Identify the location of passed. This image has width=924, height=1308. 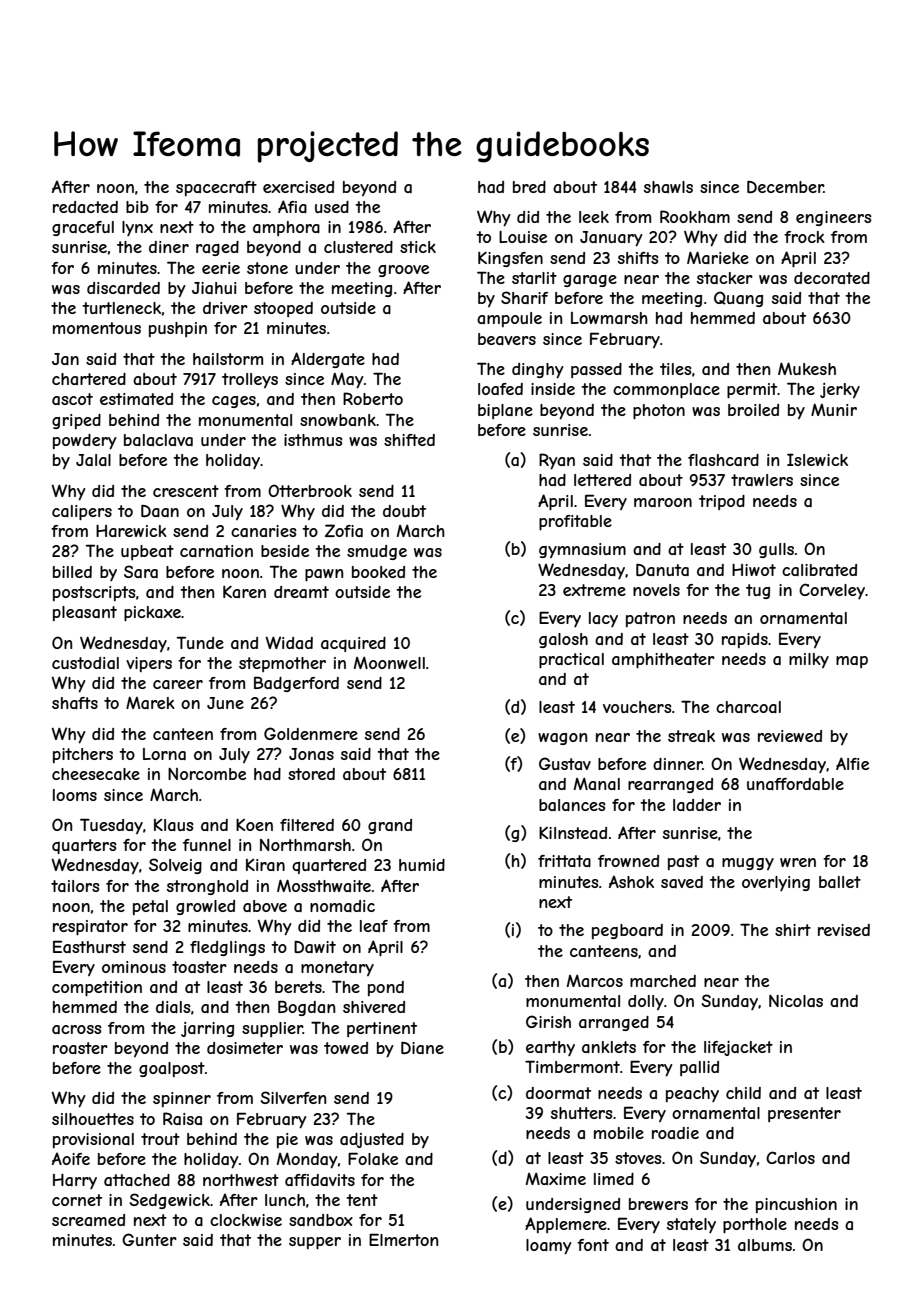
(596, 370).
